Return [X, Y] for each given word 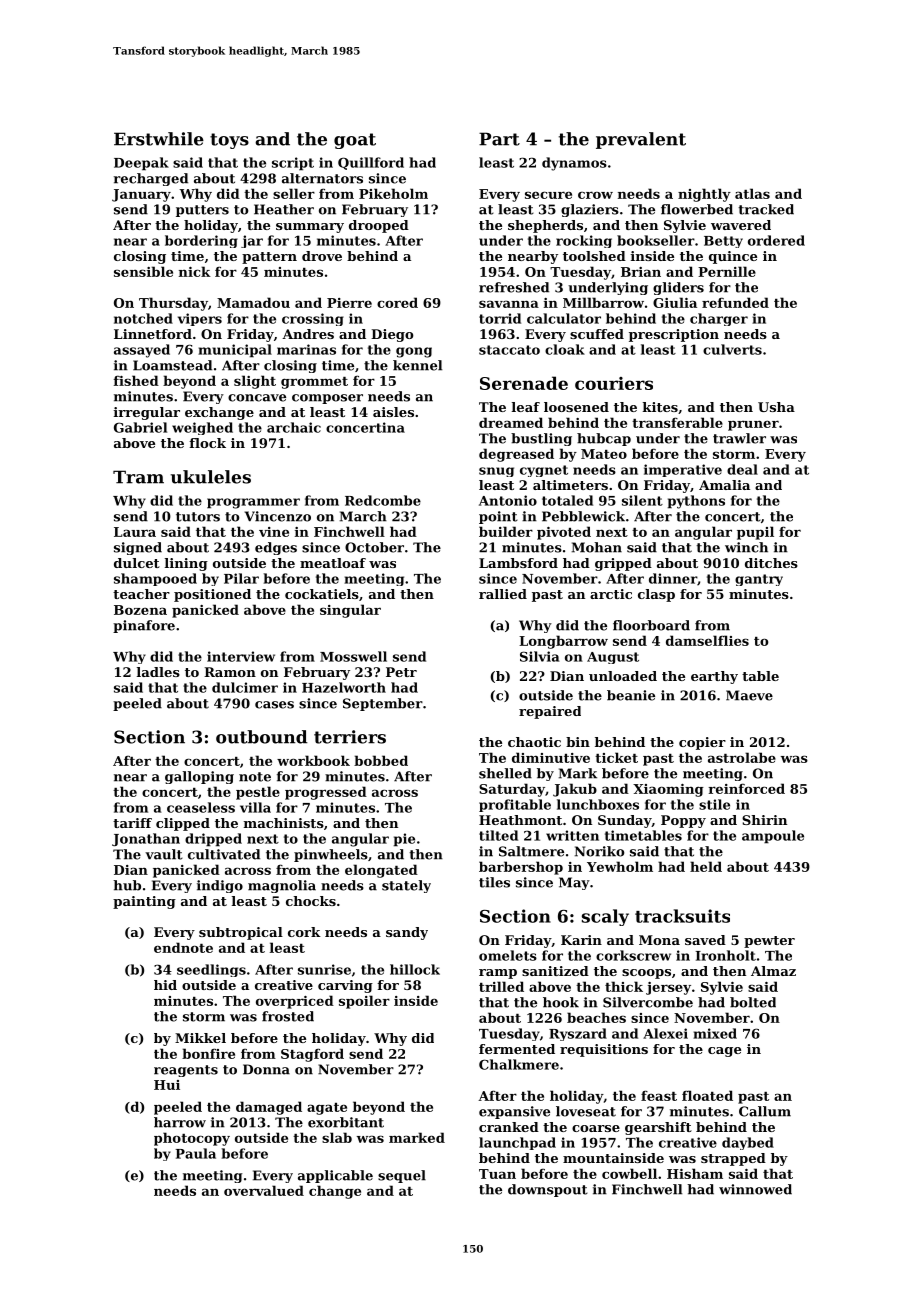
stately [406, 886]
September [383, 704]
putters [202, 211]
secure [548, 195]
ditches [771, 563]
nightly [704, 195]
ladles [158, 672]
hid [165, 985]
